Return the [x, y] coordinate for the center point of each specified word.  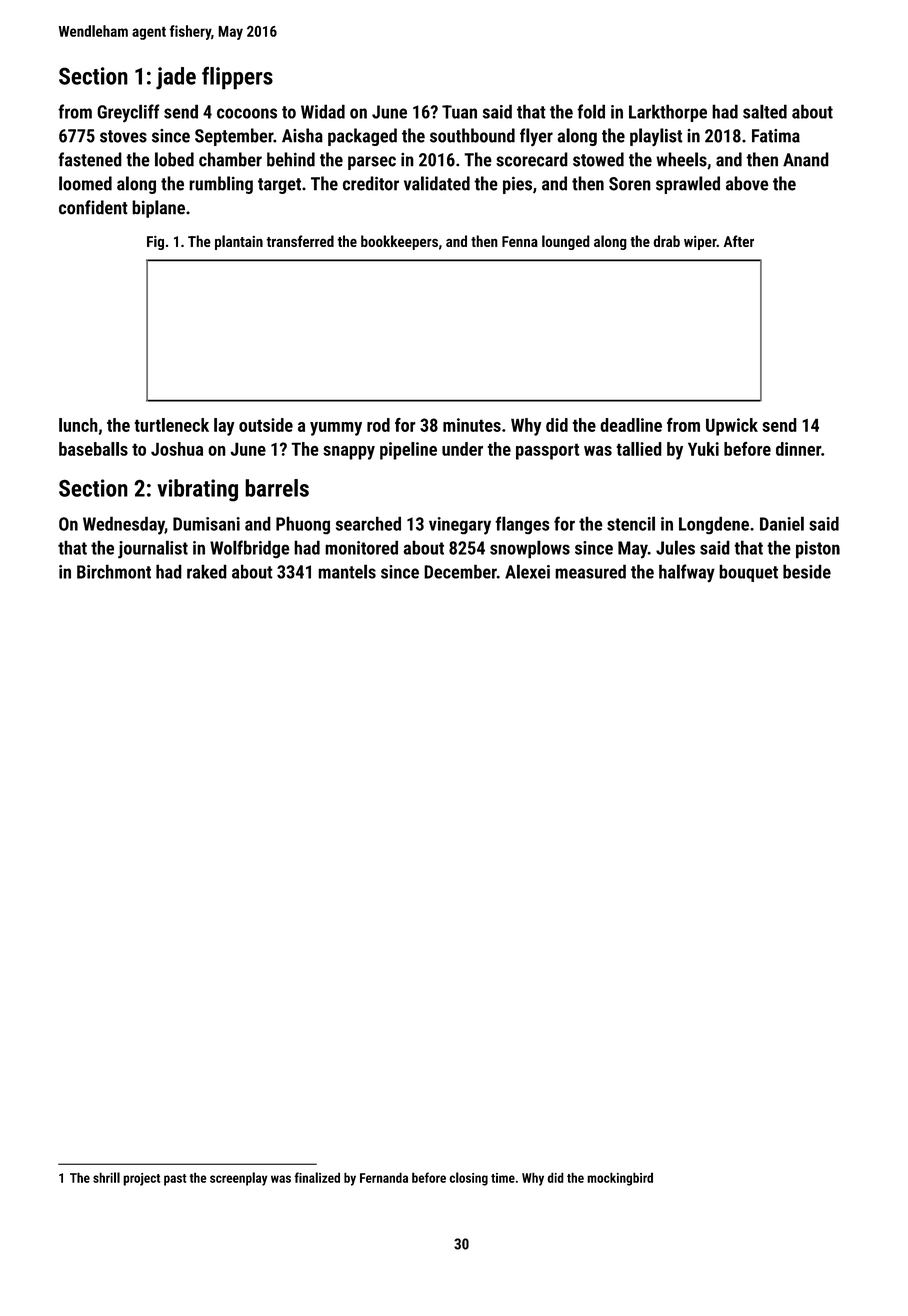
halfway [687, 573]
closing [468, 1179]
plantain [239, 242]
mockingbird [620, 1179]
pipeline [408, 451]
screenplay [238, 1179]
